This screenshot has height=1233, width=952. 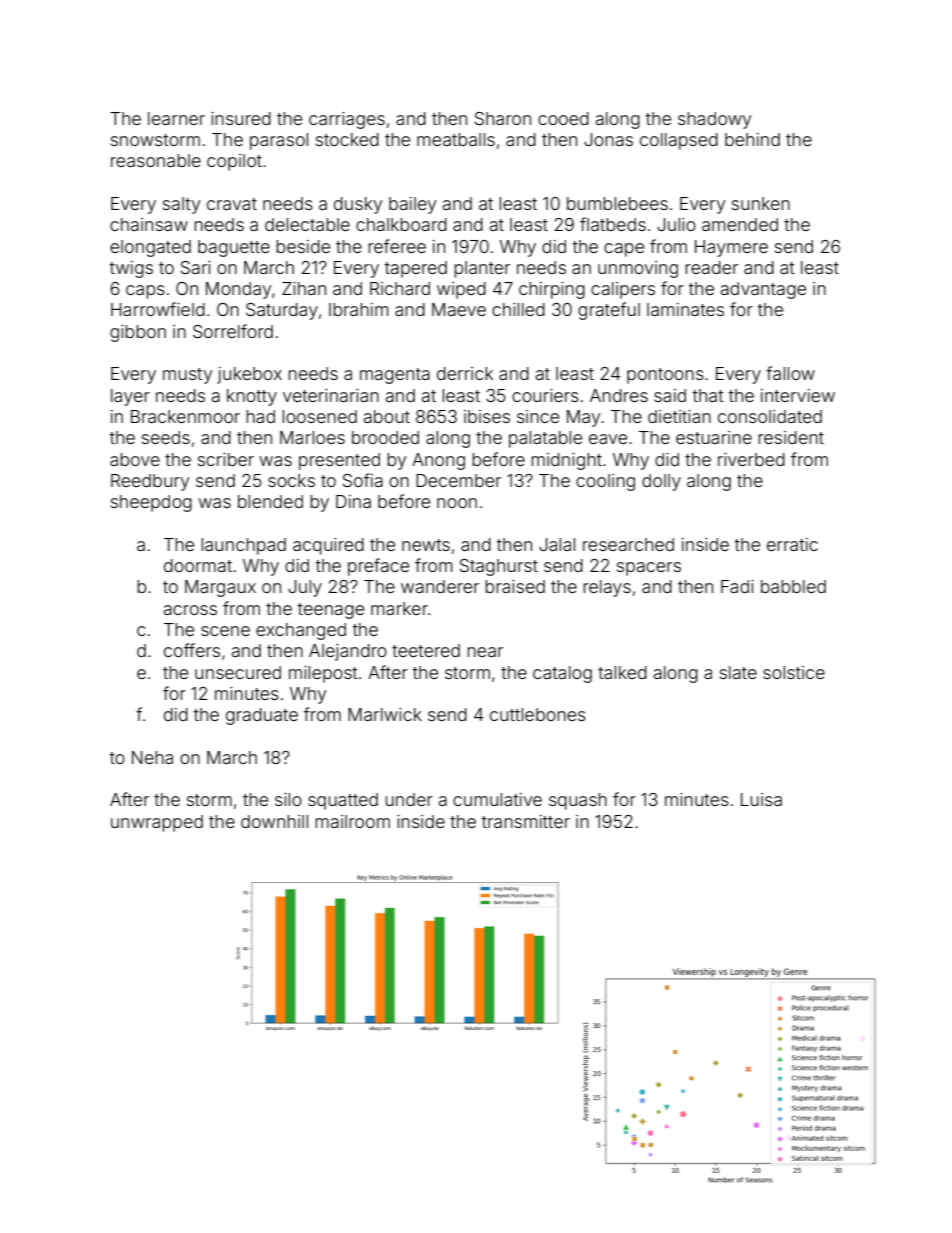 I want to click on reasonable, so click(x=156, y=160).
